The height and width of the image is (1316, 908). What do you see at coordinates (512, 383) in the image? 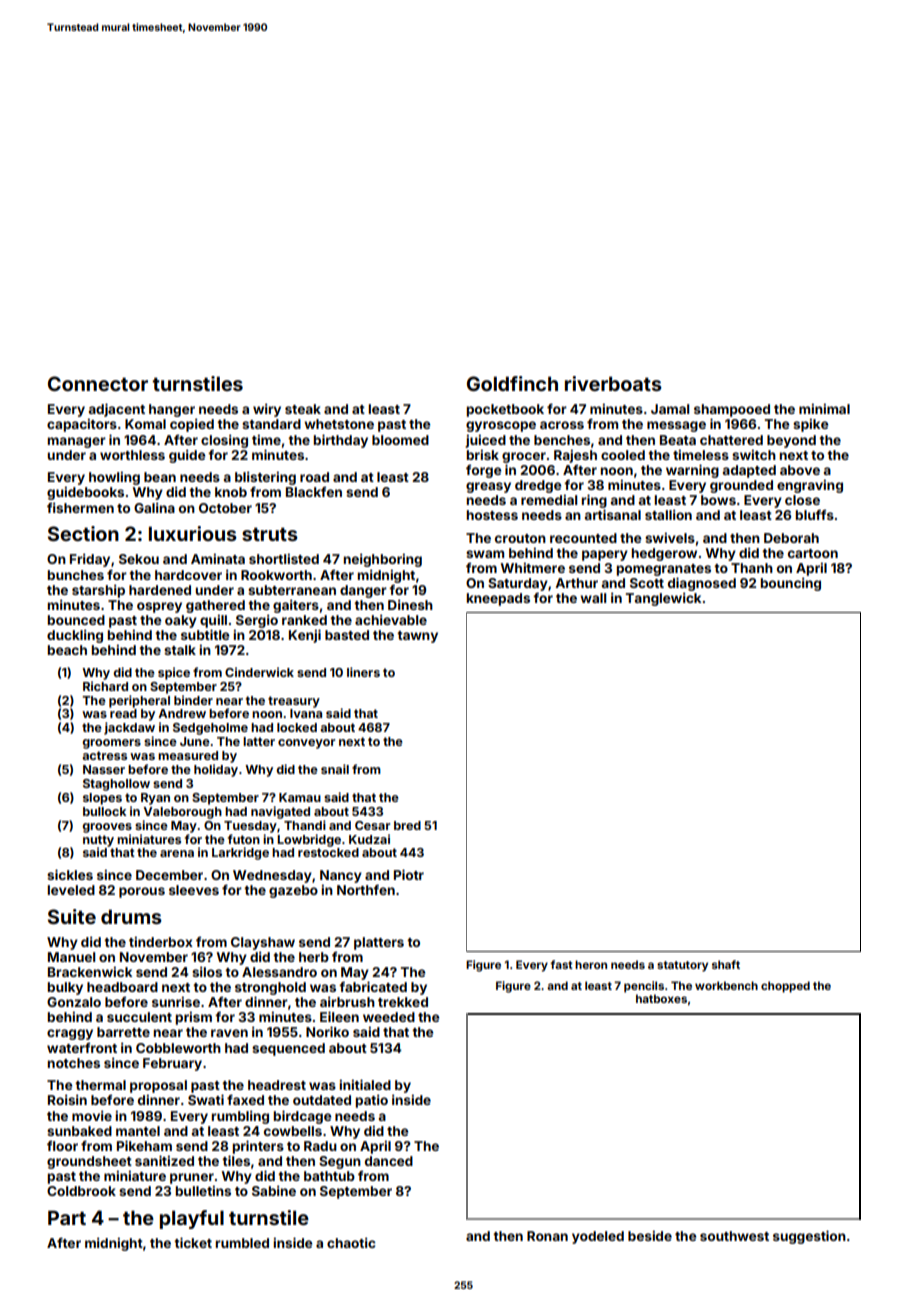
I see `Goldfinch` at bounding box center [512, 383].
